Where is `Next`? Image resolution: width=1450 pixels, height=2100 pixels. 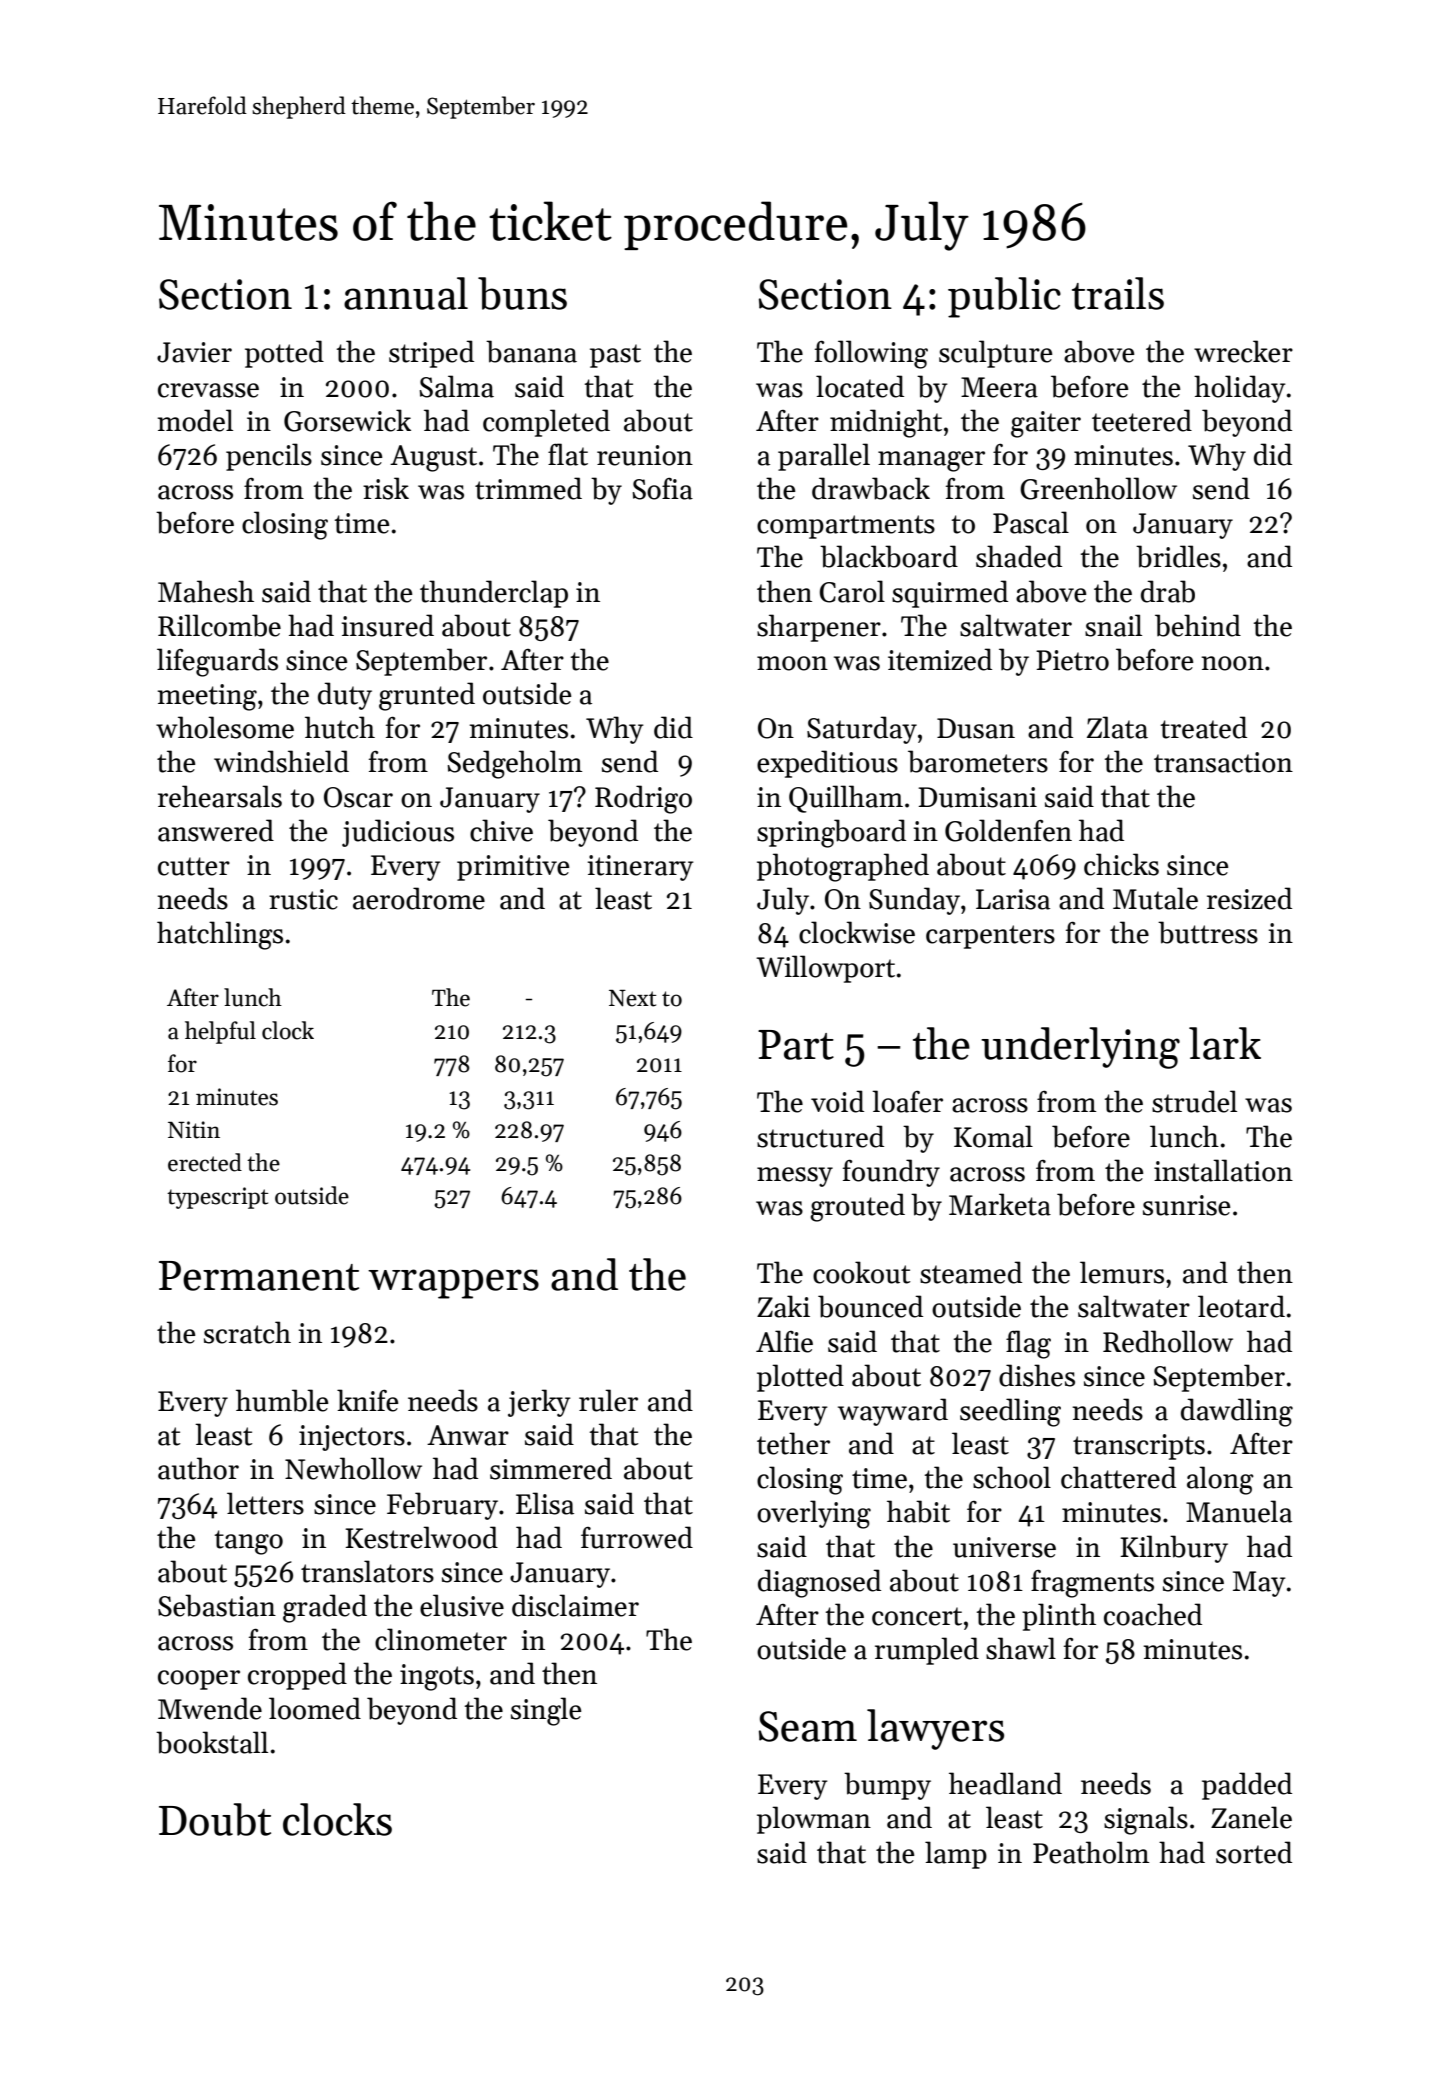
Next is located at coordinates (633, 998).
